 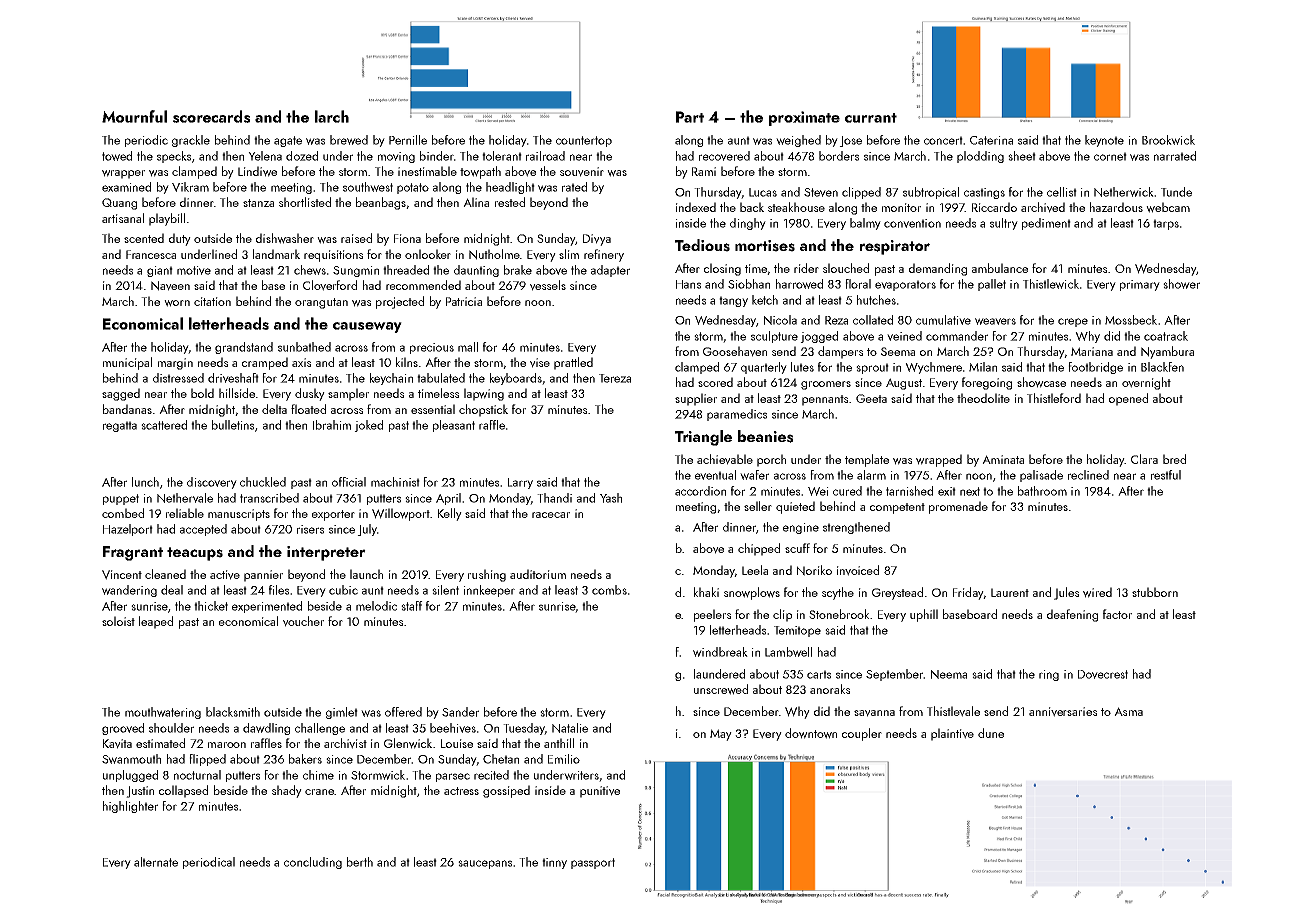 I want to click on Mournful, so click(x=134, y=116).
